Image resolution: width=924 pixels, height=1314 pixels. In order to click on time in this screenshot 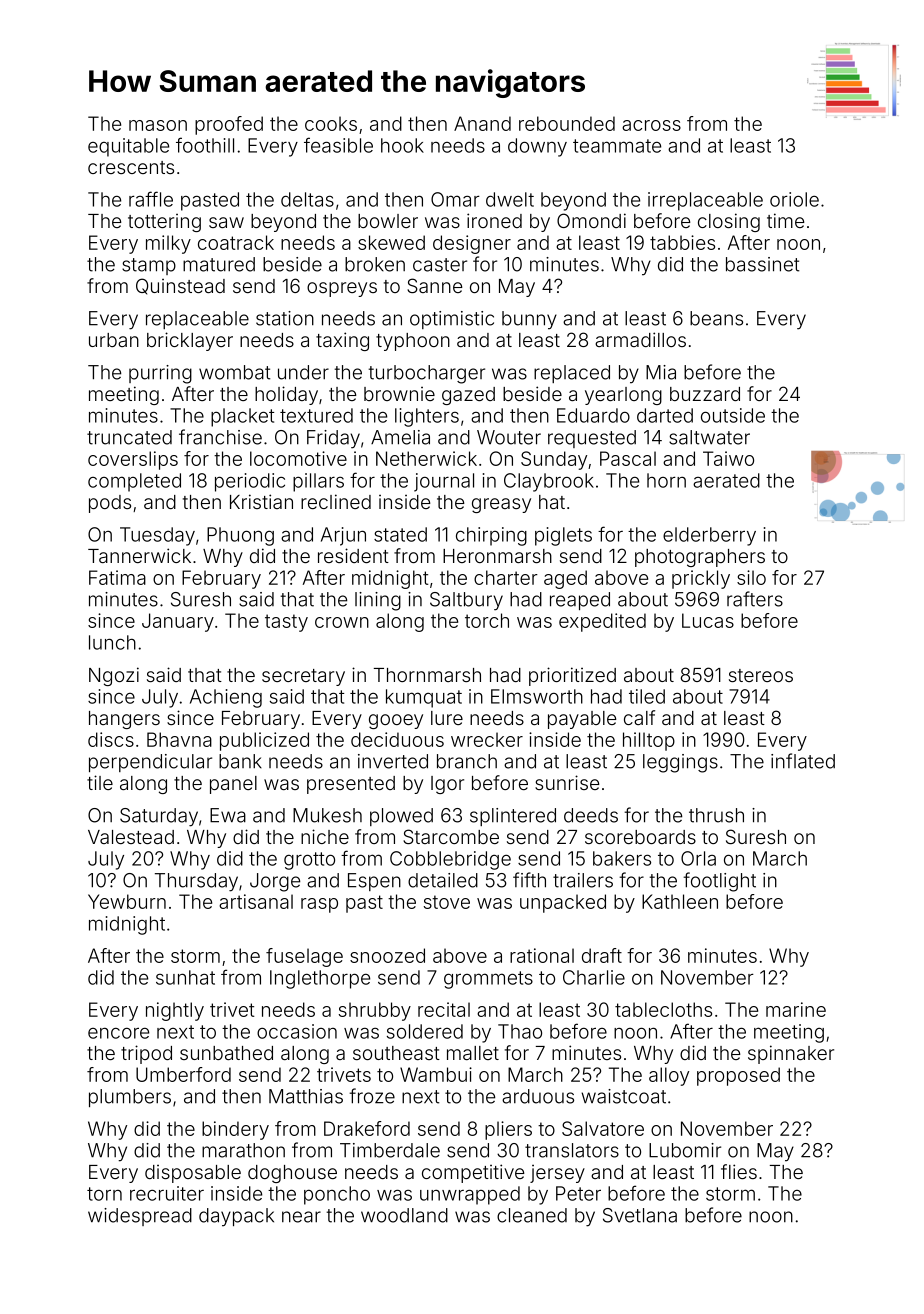, I will do `click(785, 220)`.
